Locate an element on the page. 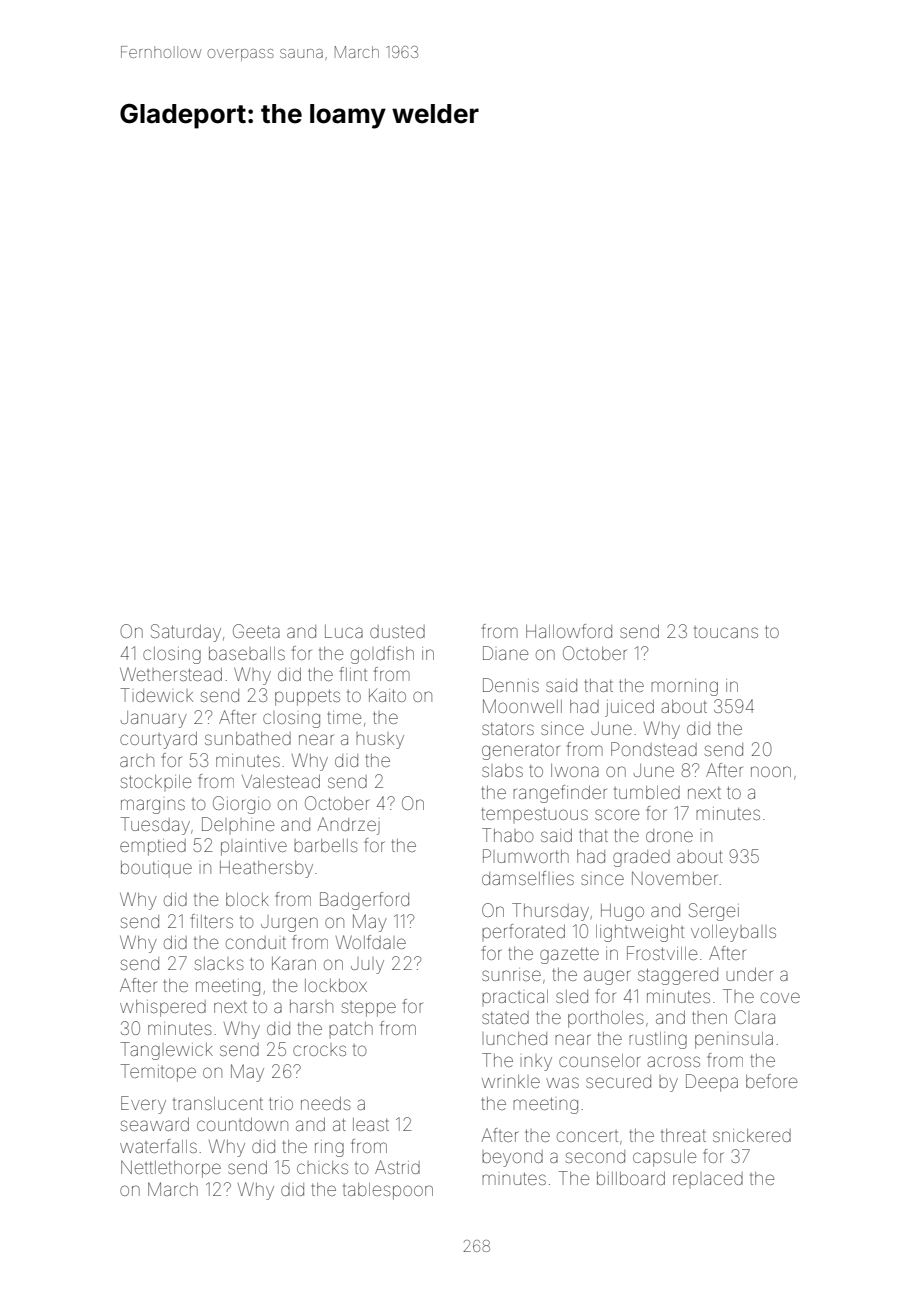  wrinkle is located at coordinates (511, 1081).
